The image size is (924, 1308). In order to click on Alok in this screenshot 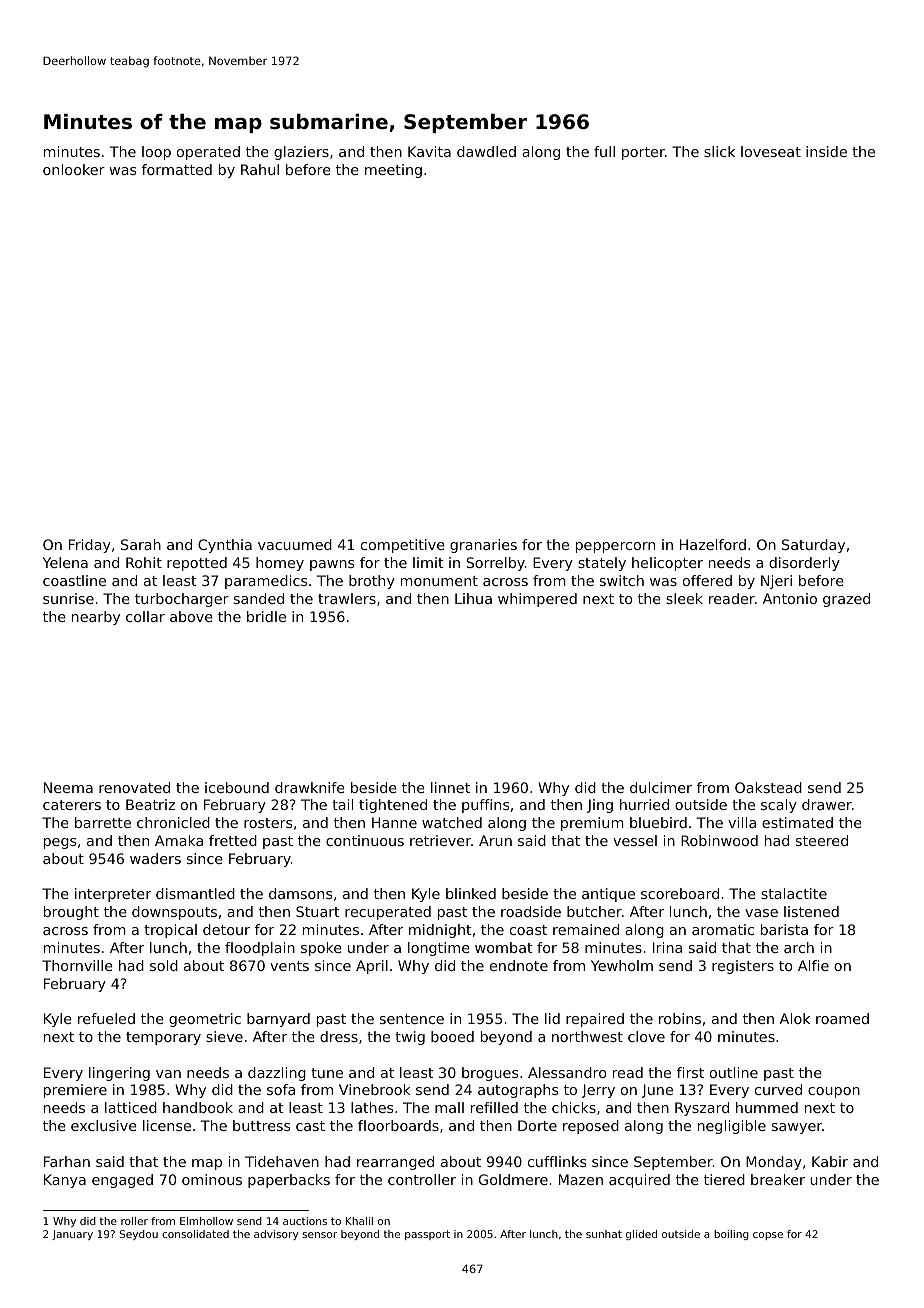, I will do `click(795, 1018)`.
